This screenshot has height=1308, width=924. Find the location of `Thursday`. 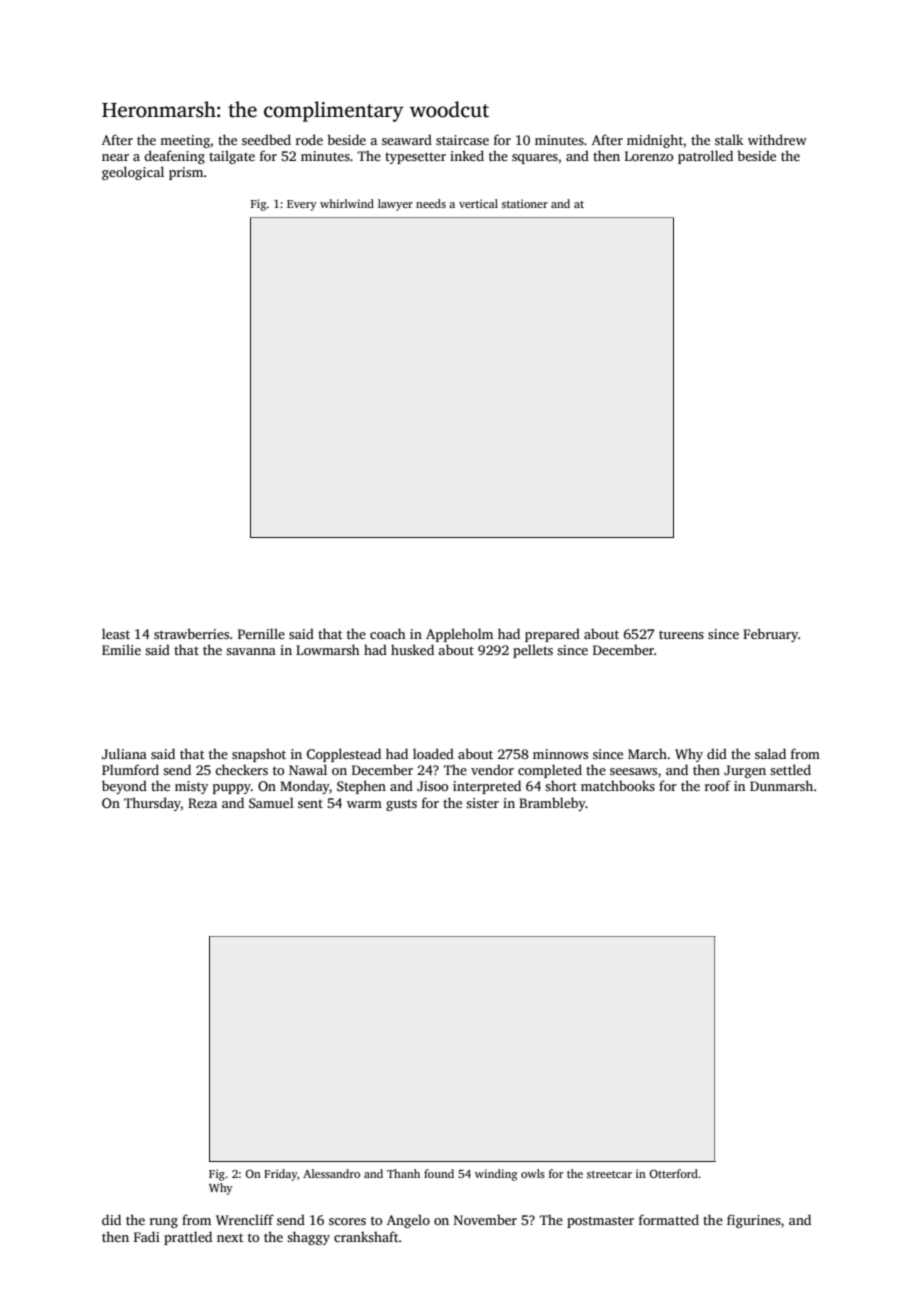

Thursday is located at coordinates (152, 804).
